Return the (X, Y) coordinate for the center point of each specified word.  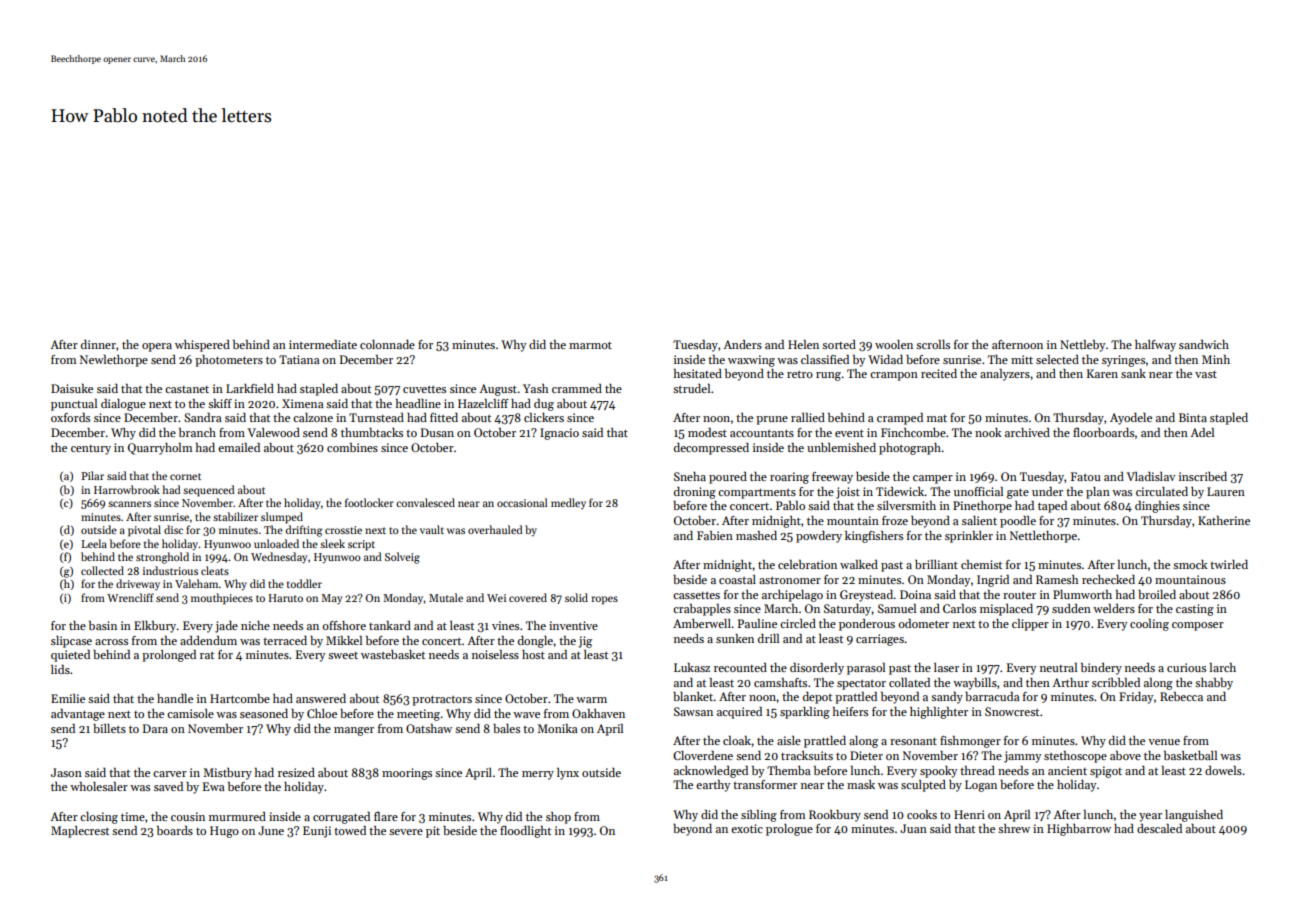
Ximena (303, 403)
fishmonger (970, 742)
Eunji (317, 832)
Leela (94, 543)
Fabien (715, 535)
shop (558, 818)
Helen (803, 344)
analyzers (1005, 375)
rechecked (1108, 579)
